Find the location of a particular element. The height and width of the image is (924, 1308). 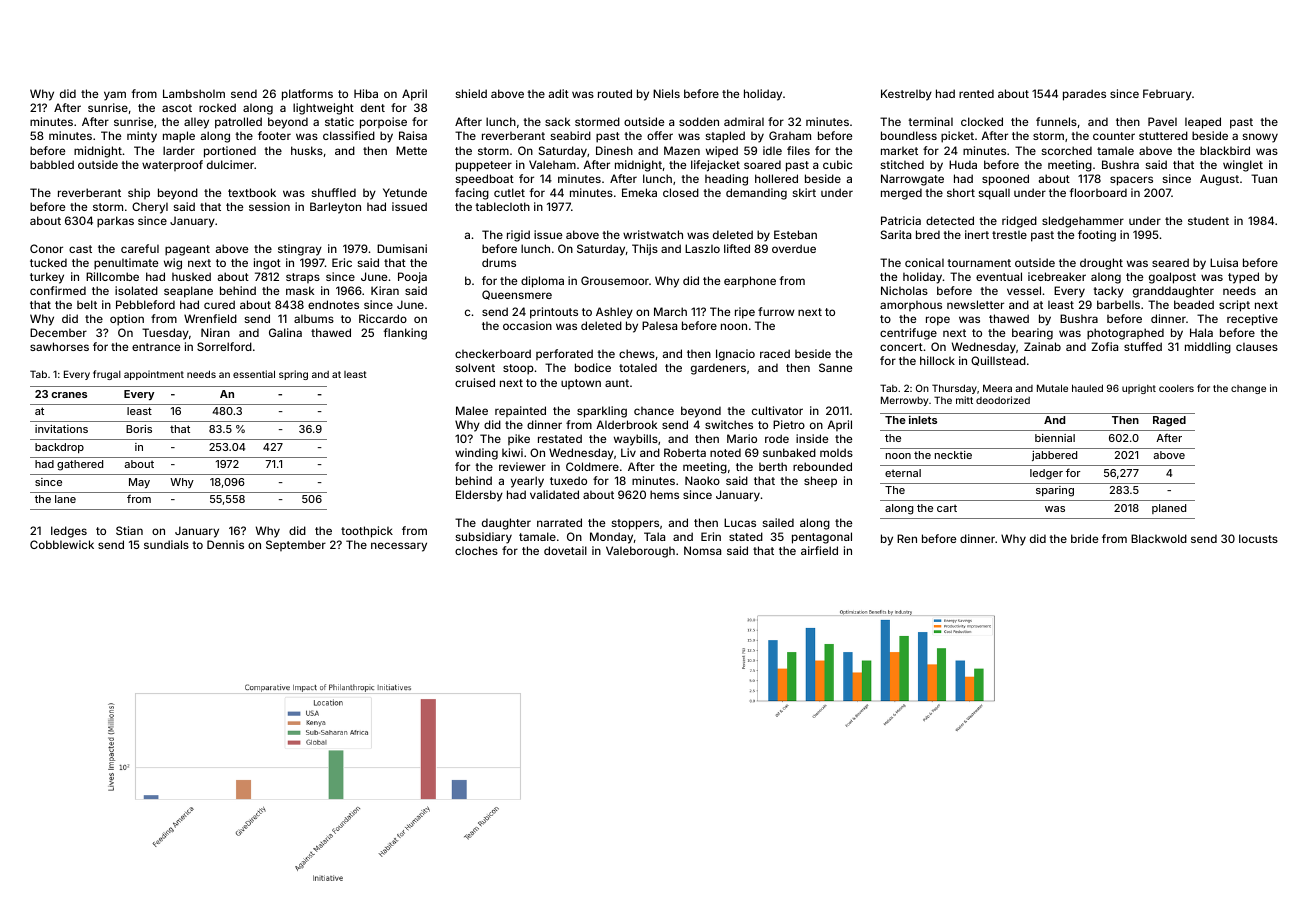

ledges is located at coordinates (69, 532).
